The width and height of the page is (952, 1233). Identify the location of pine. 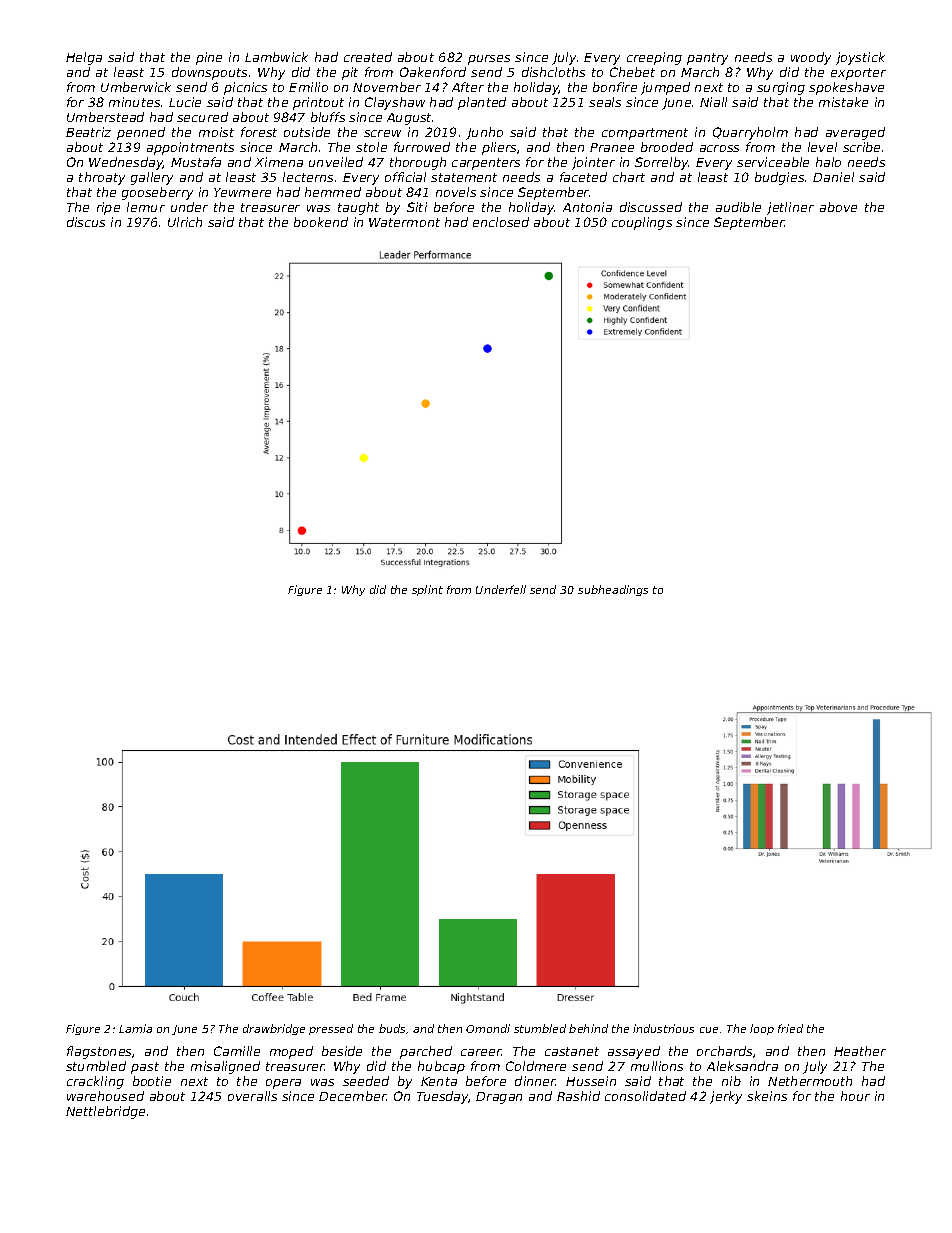
(209, 58).
